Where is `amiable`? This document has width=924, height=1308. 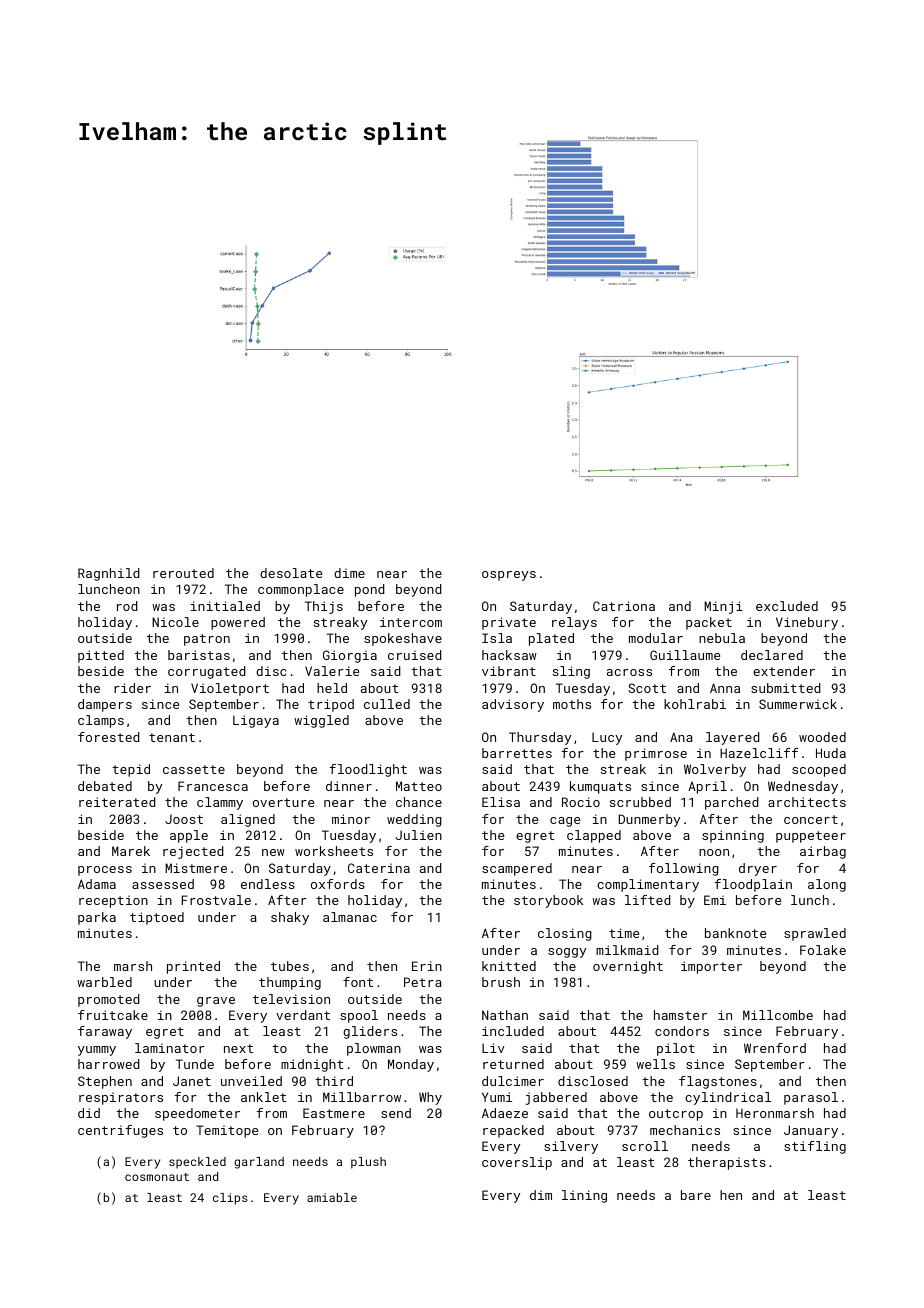
amiable is located at coordinates (332, 1197).
